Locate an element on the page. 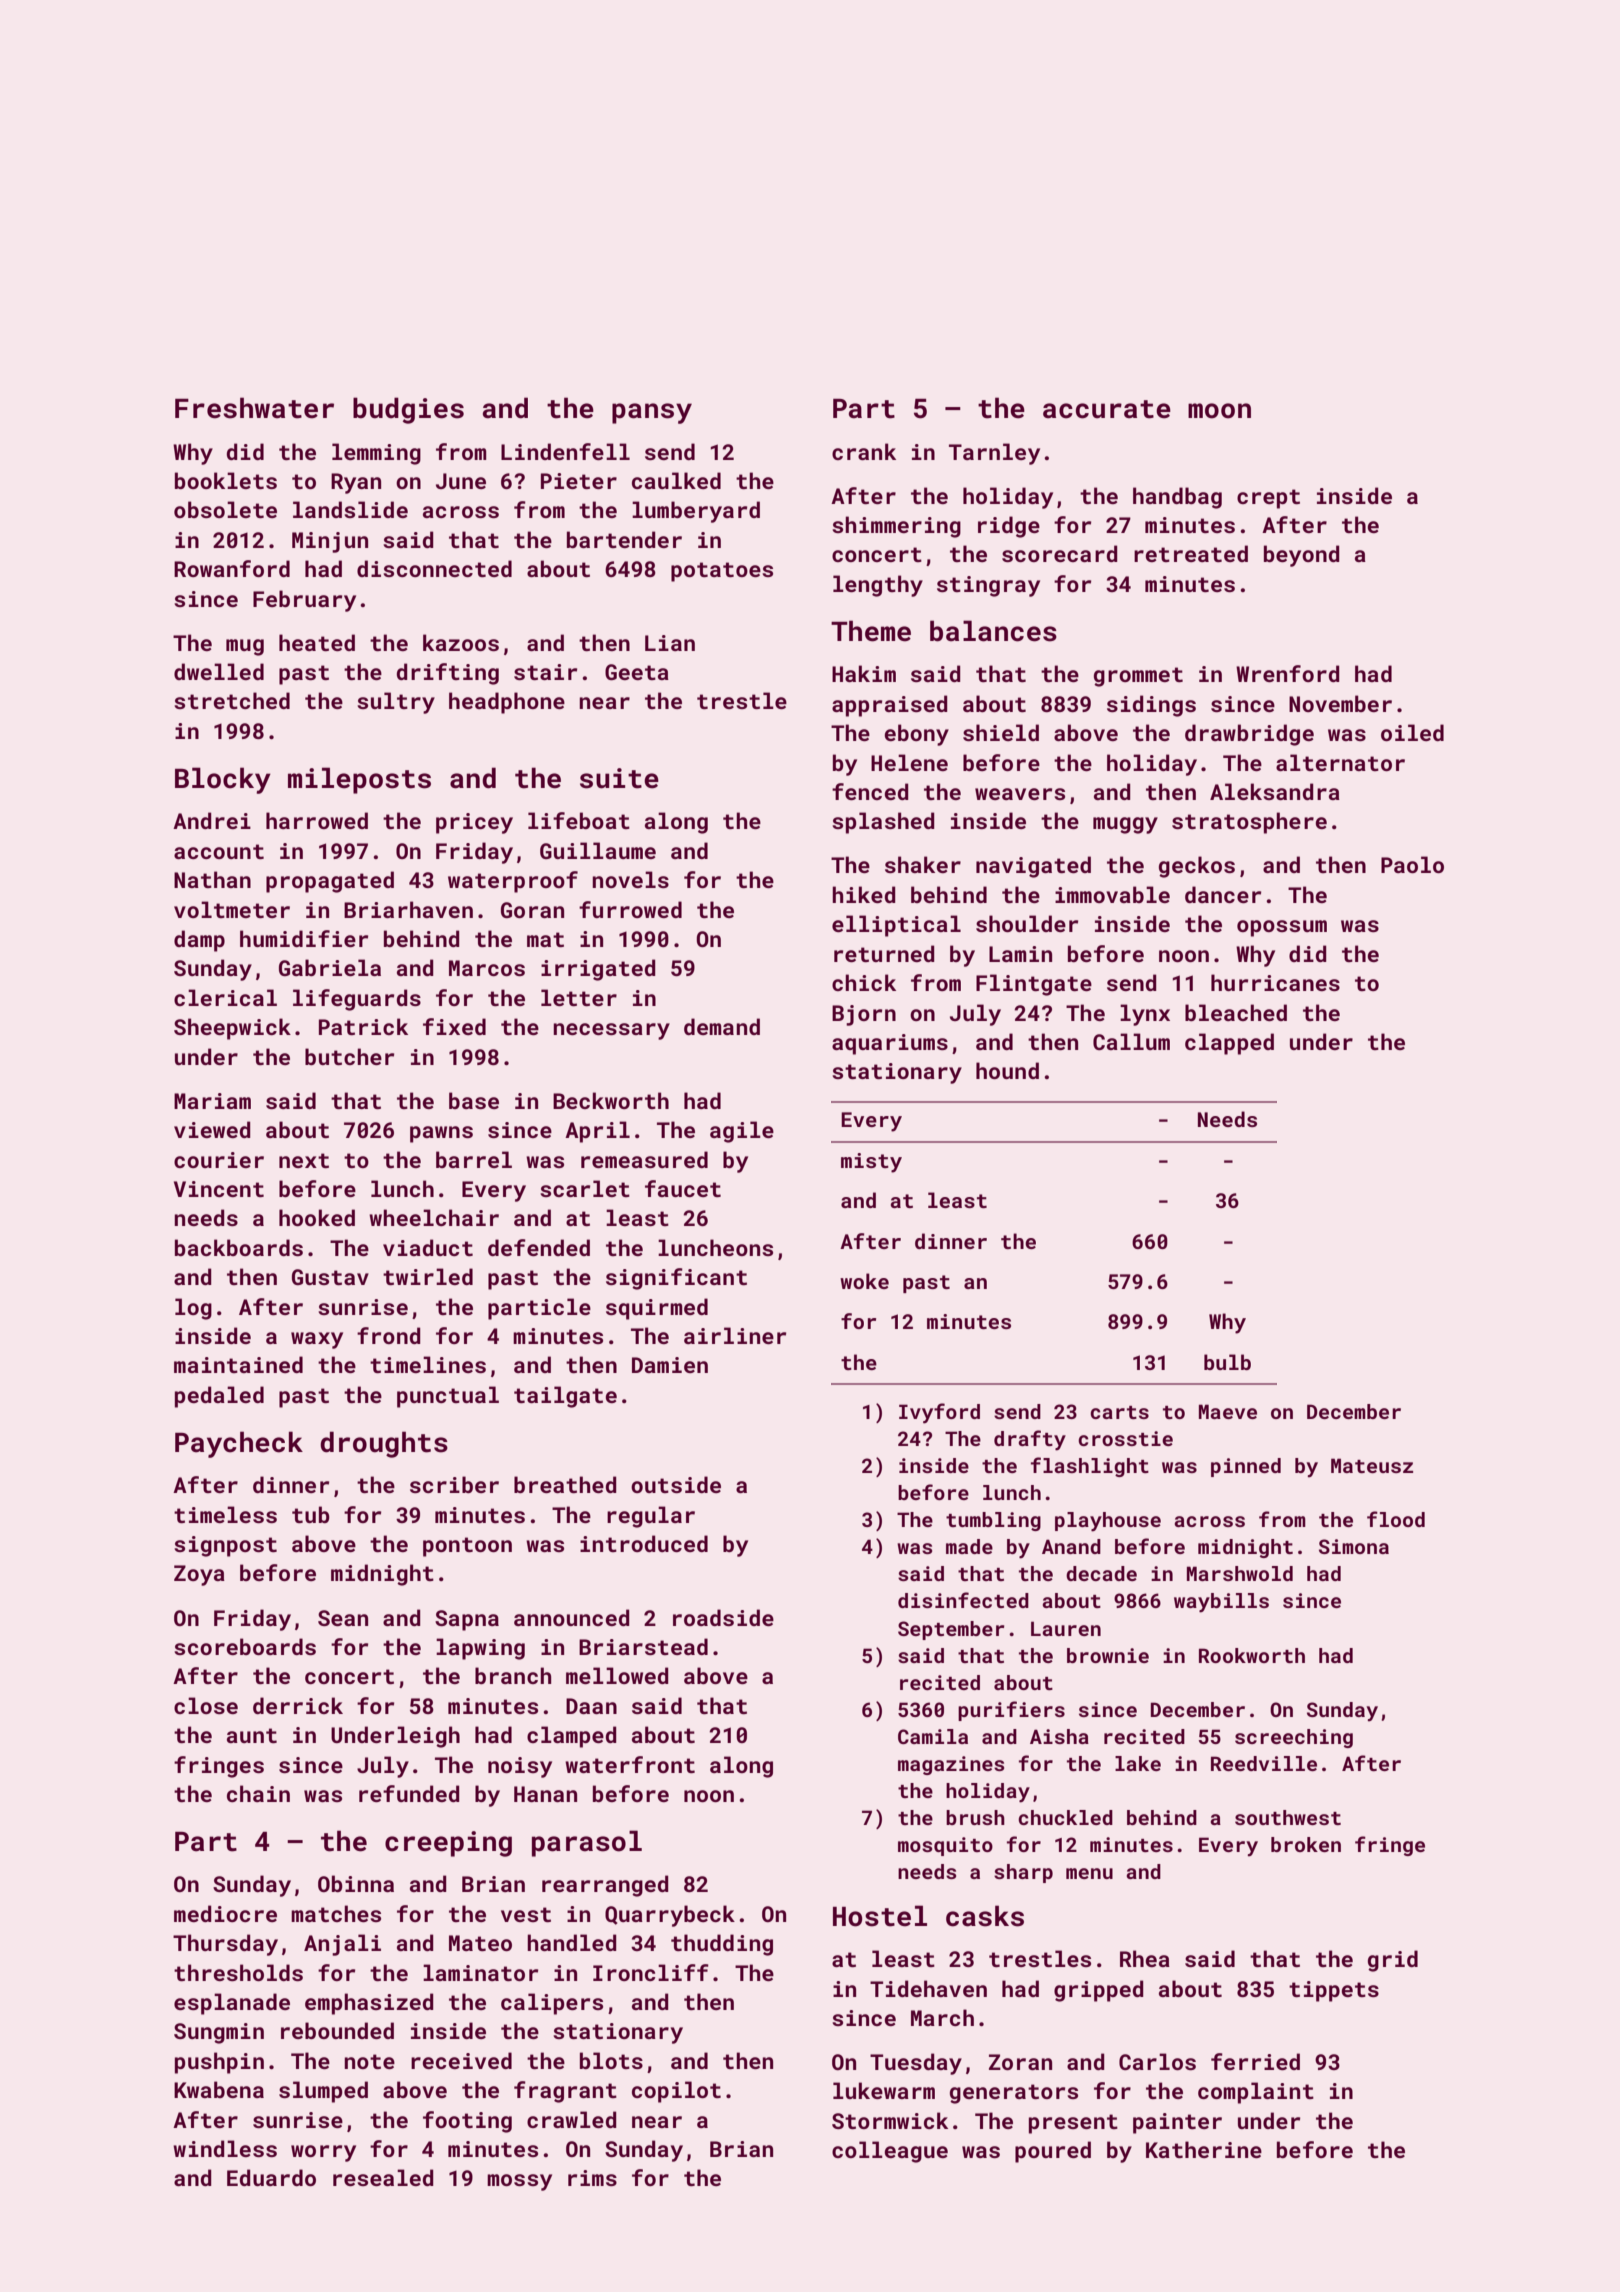 This document has height=2292, width=1620. Briarhaven is located at coordinates (408, 909).
